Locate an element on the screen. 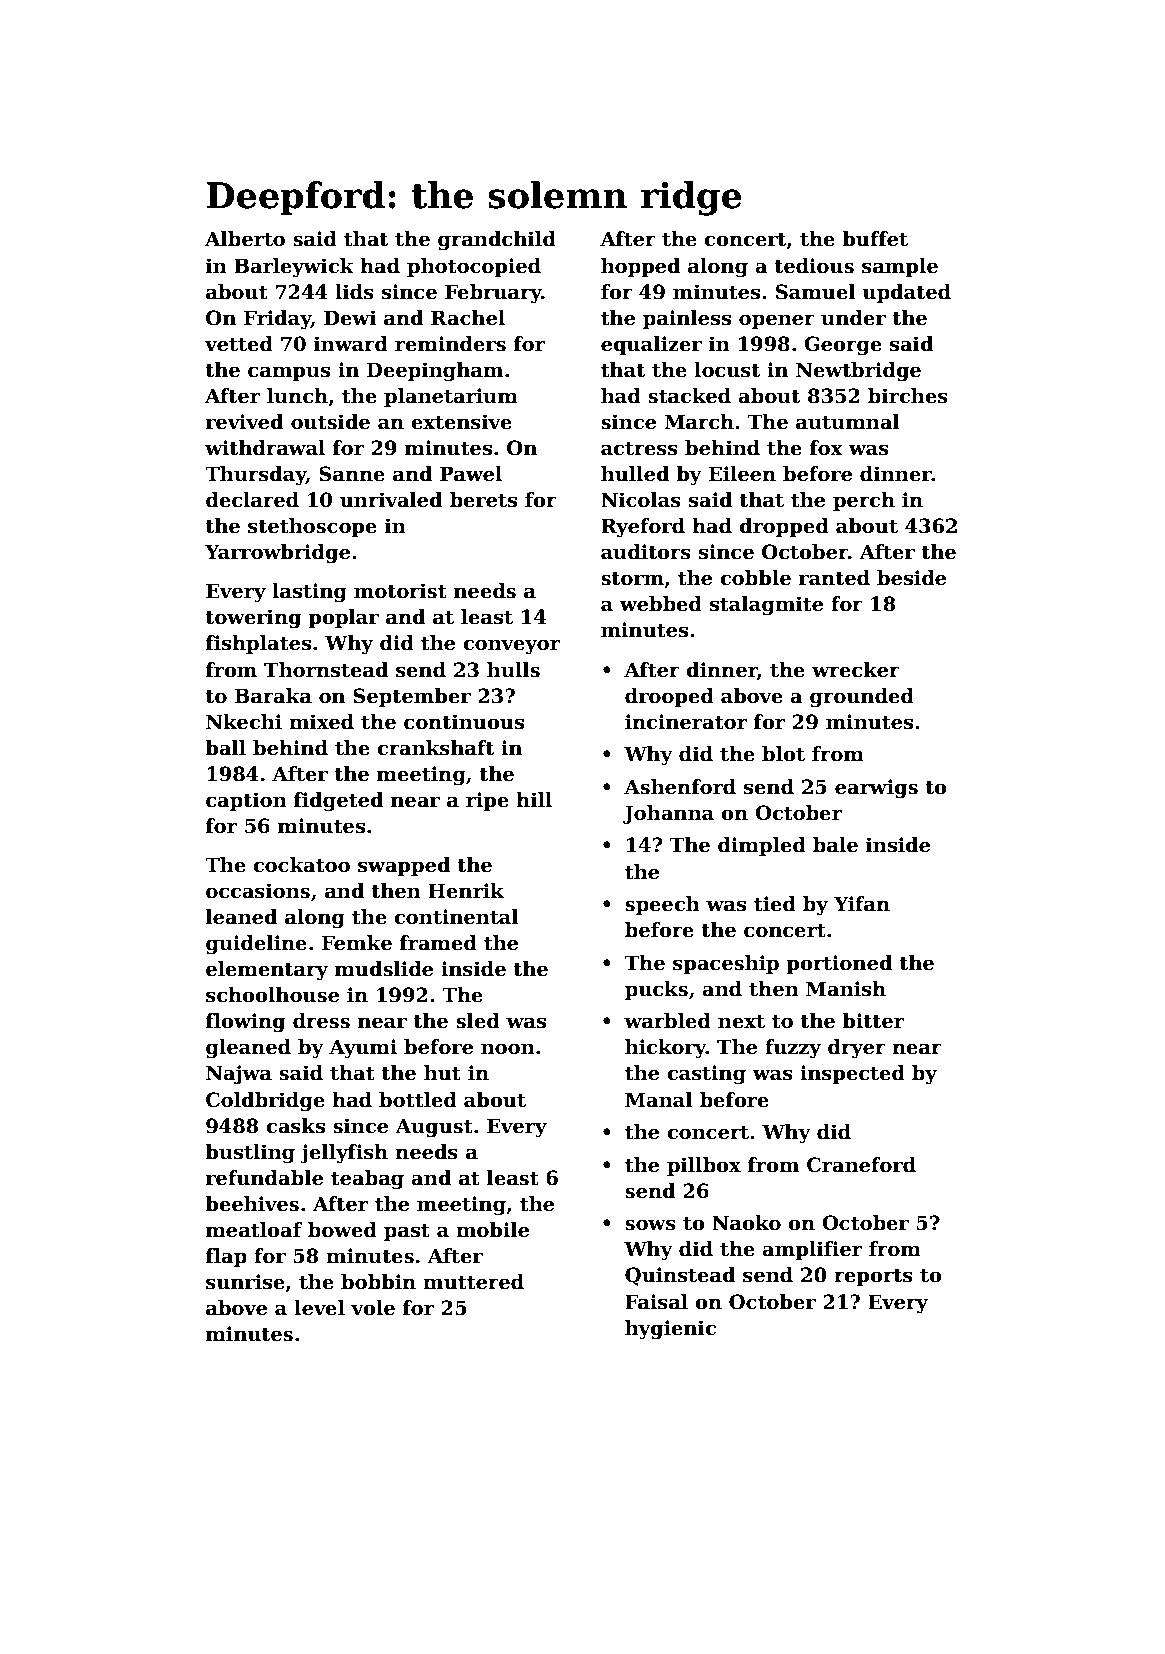  George is located at coordinates (843, 346).
